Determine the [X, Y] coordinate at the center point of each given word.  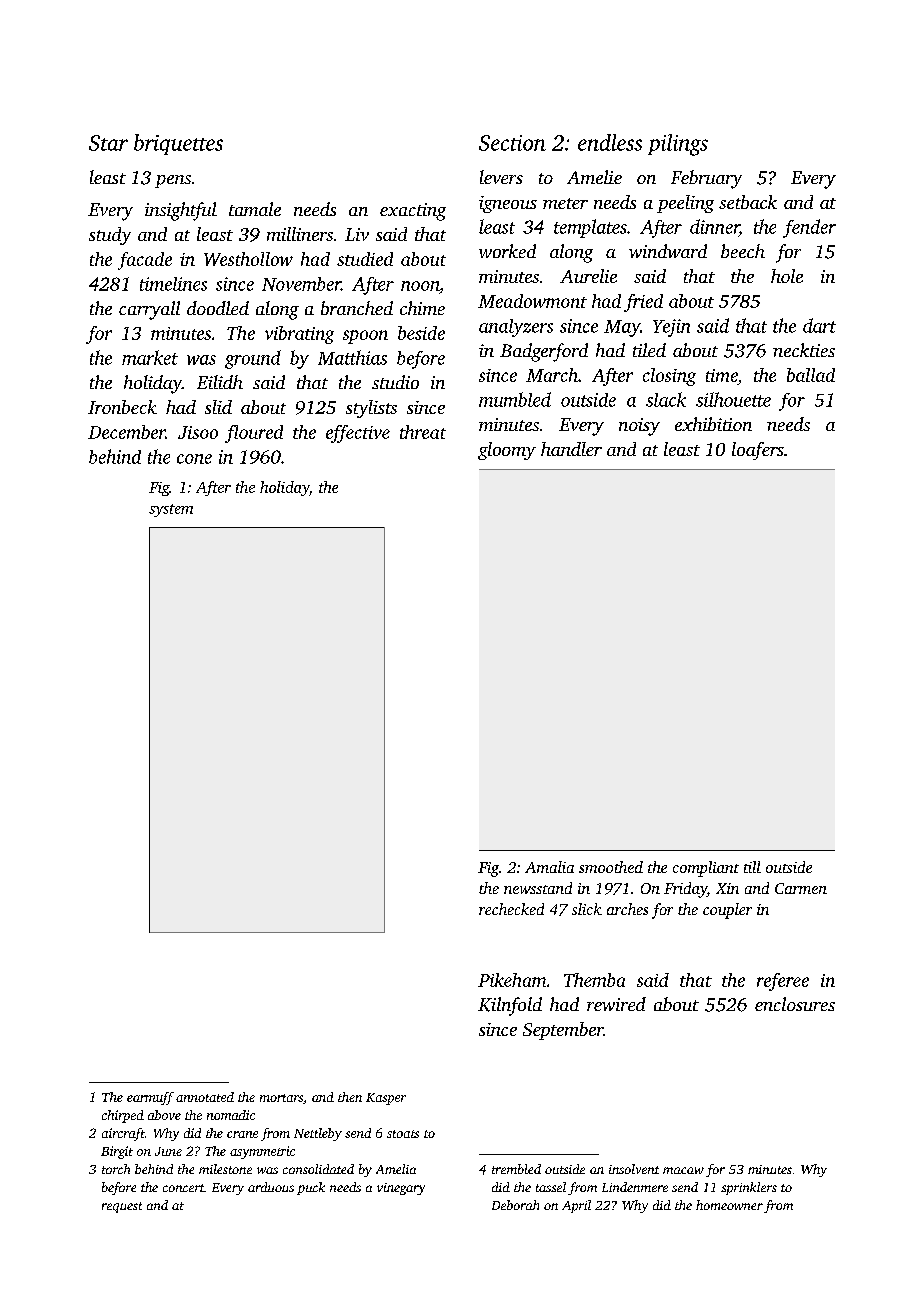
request [122, 1207]
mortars [281, 1098]
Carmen [801, 888]
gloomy [507, 451]
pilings [678, 145]
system [171, 510]
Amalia [549, 867]
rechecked [511, 909]
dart [819, 325]
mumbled [515, 399]
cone [194, 459]
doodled [218, 308]
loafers [758, 451]
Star [108, 143]
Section [512, 143]
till [752, 867]
